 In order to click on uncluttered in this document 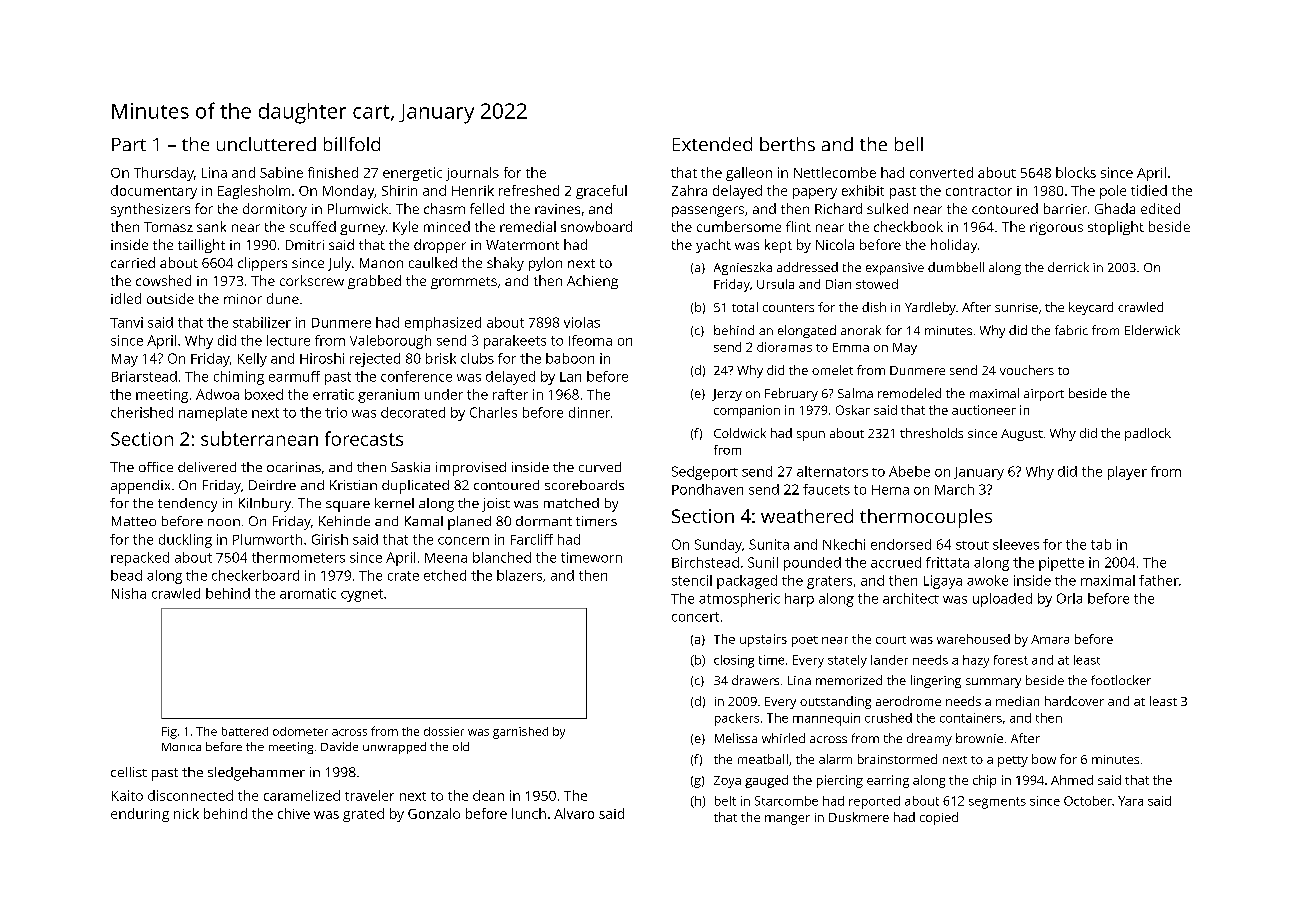, I will do `click(266, 144)`.
